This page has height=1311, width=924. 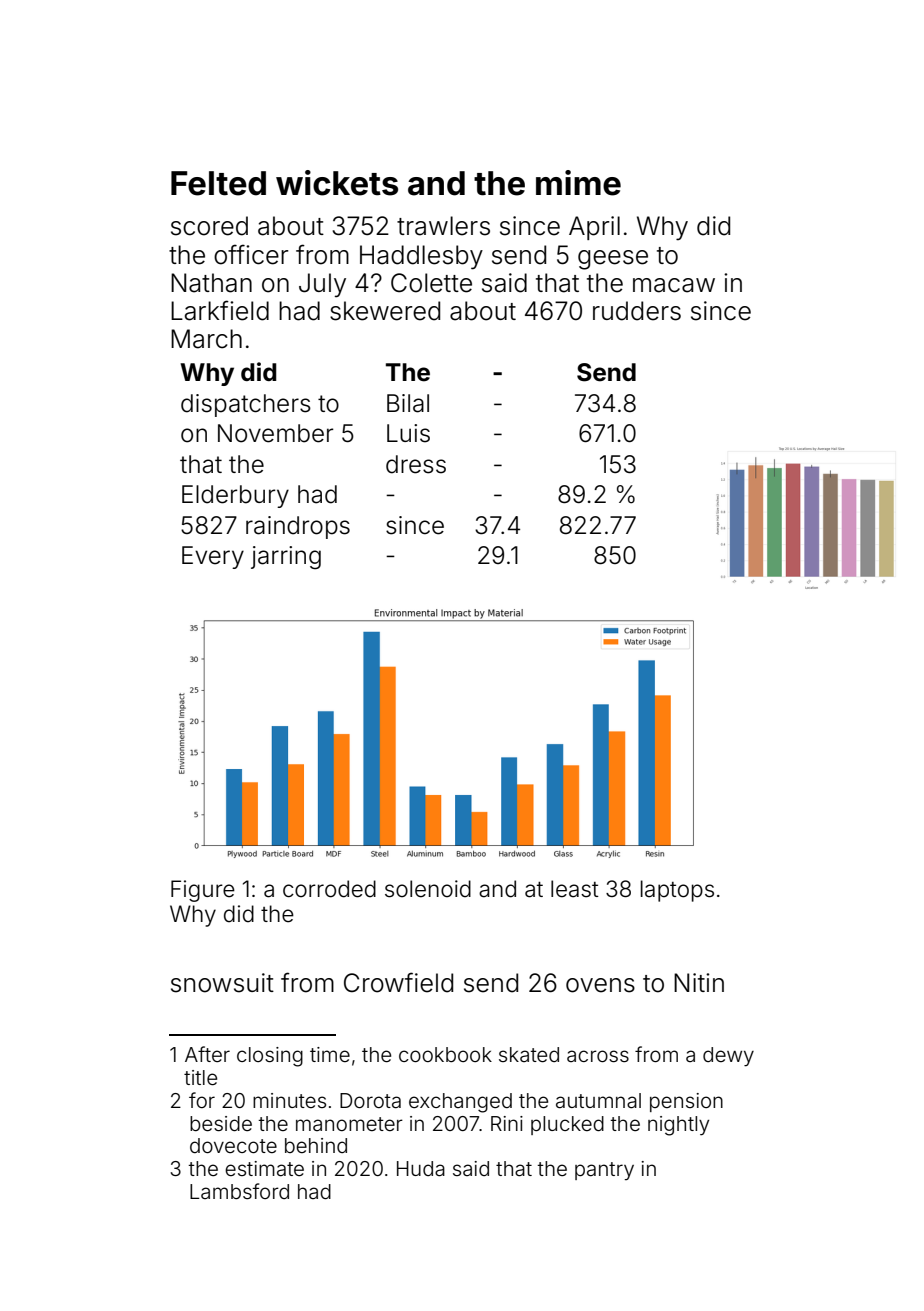 What do you see at coordinates (699, 982) in the page?
I see `Nitin` at bounding box center [699, 982].
